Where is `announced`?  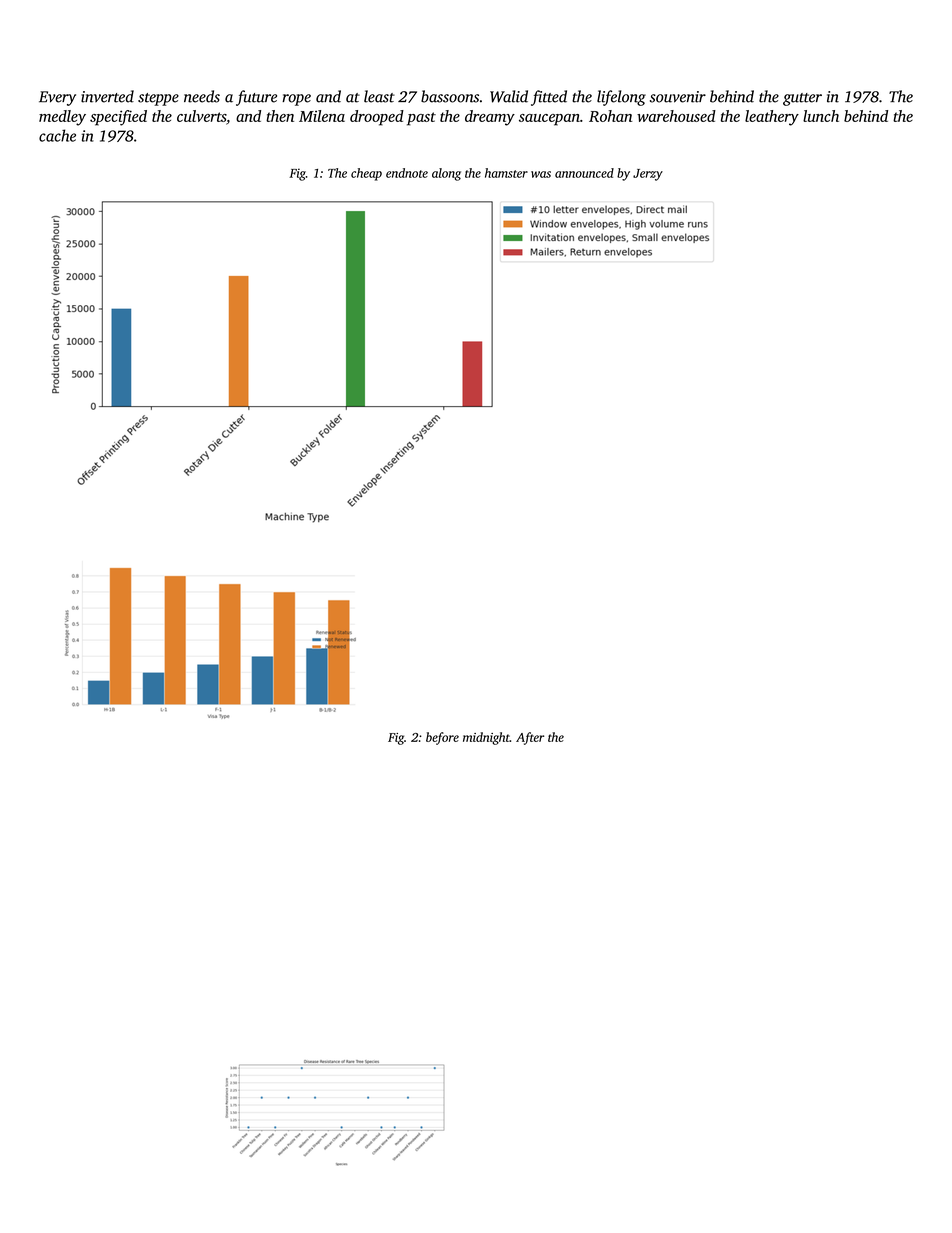 announced is located at coordinates (584, 173).
